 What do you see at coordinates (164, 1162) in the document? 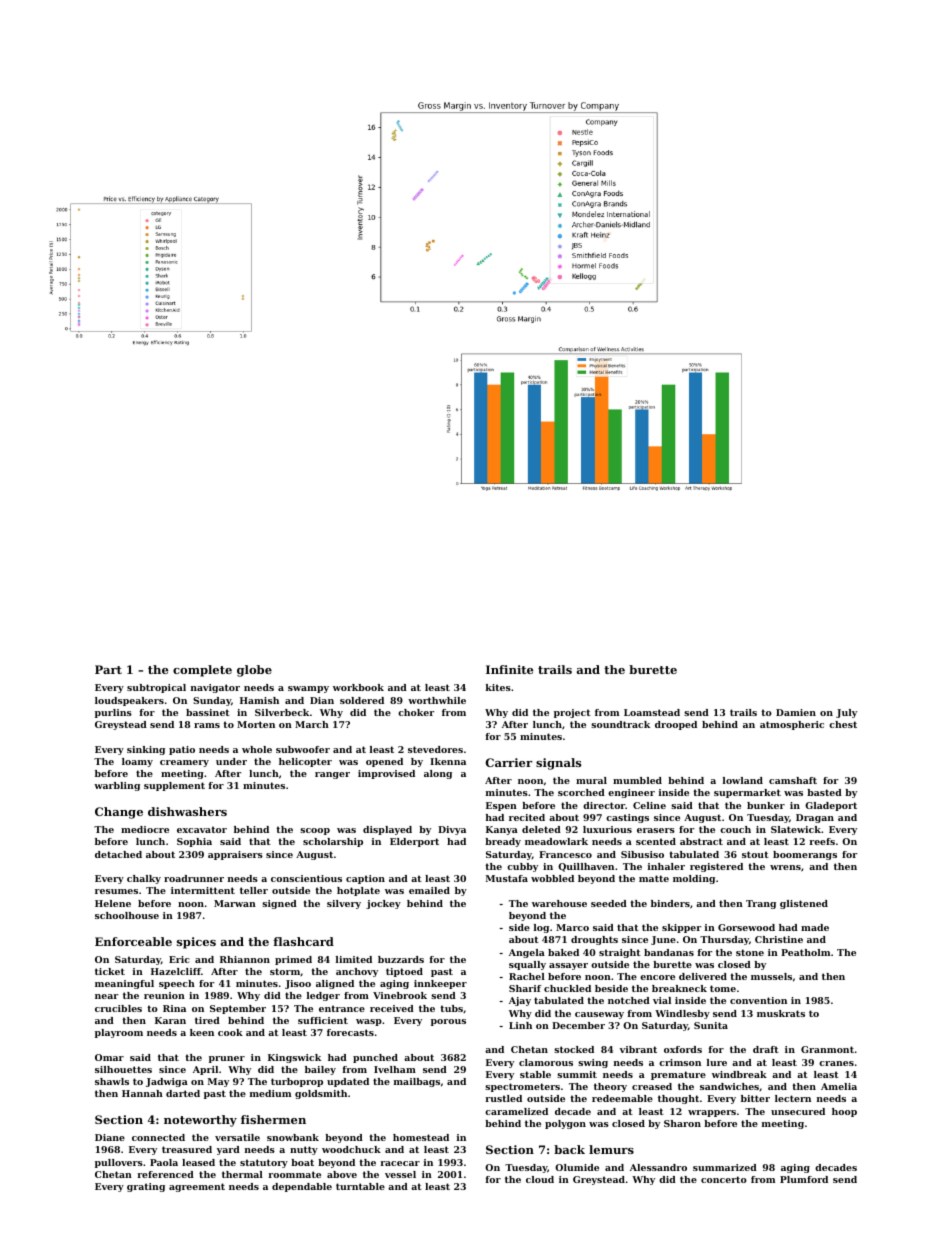
I see `Paola` at bounding box center [164, 1162].
